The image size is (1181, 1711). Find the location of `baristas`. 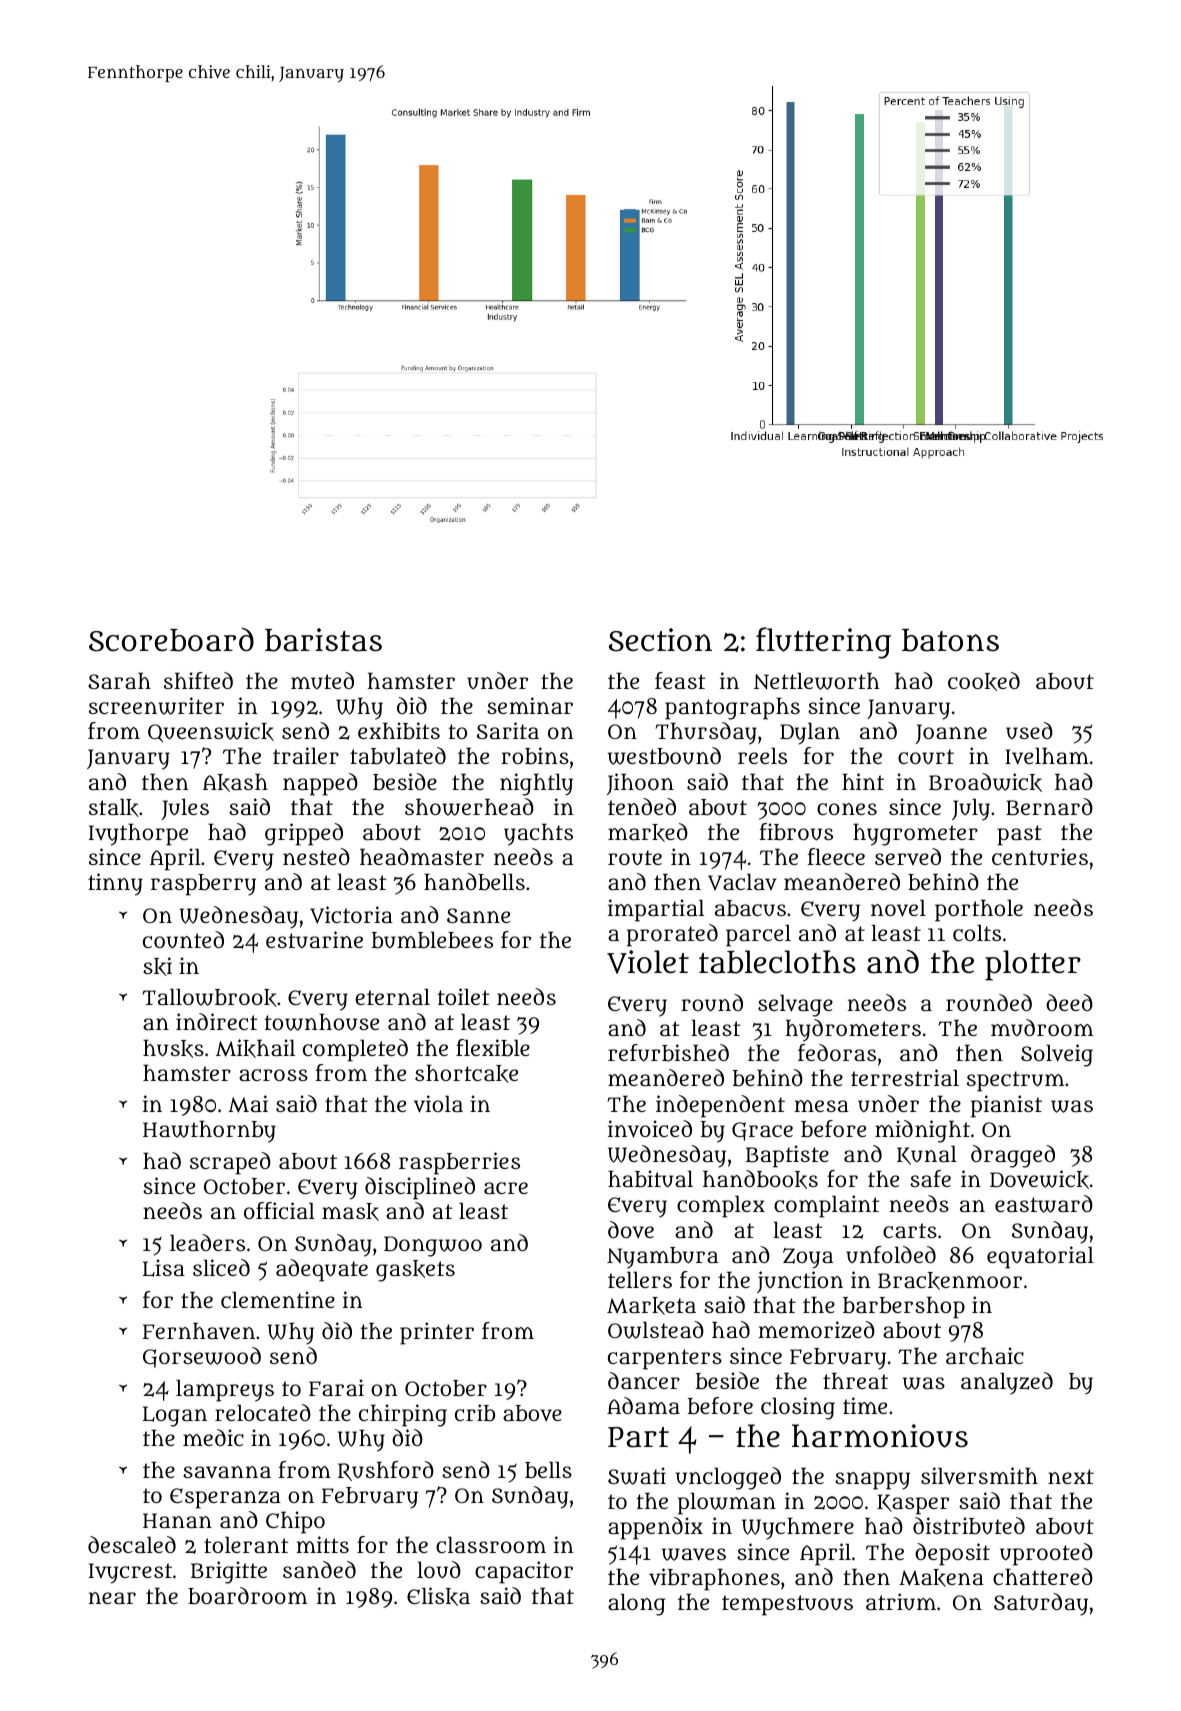

baristas is located at coordinates (323, 640).
